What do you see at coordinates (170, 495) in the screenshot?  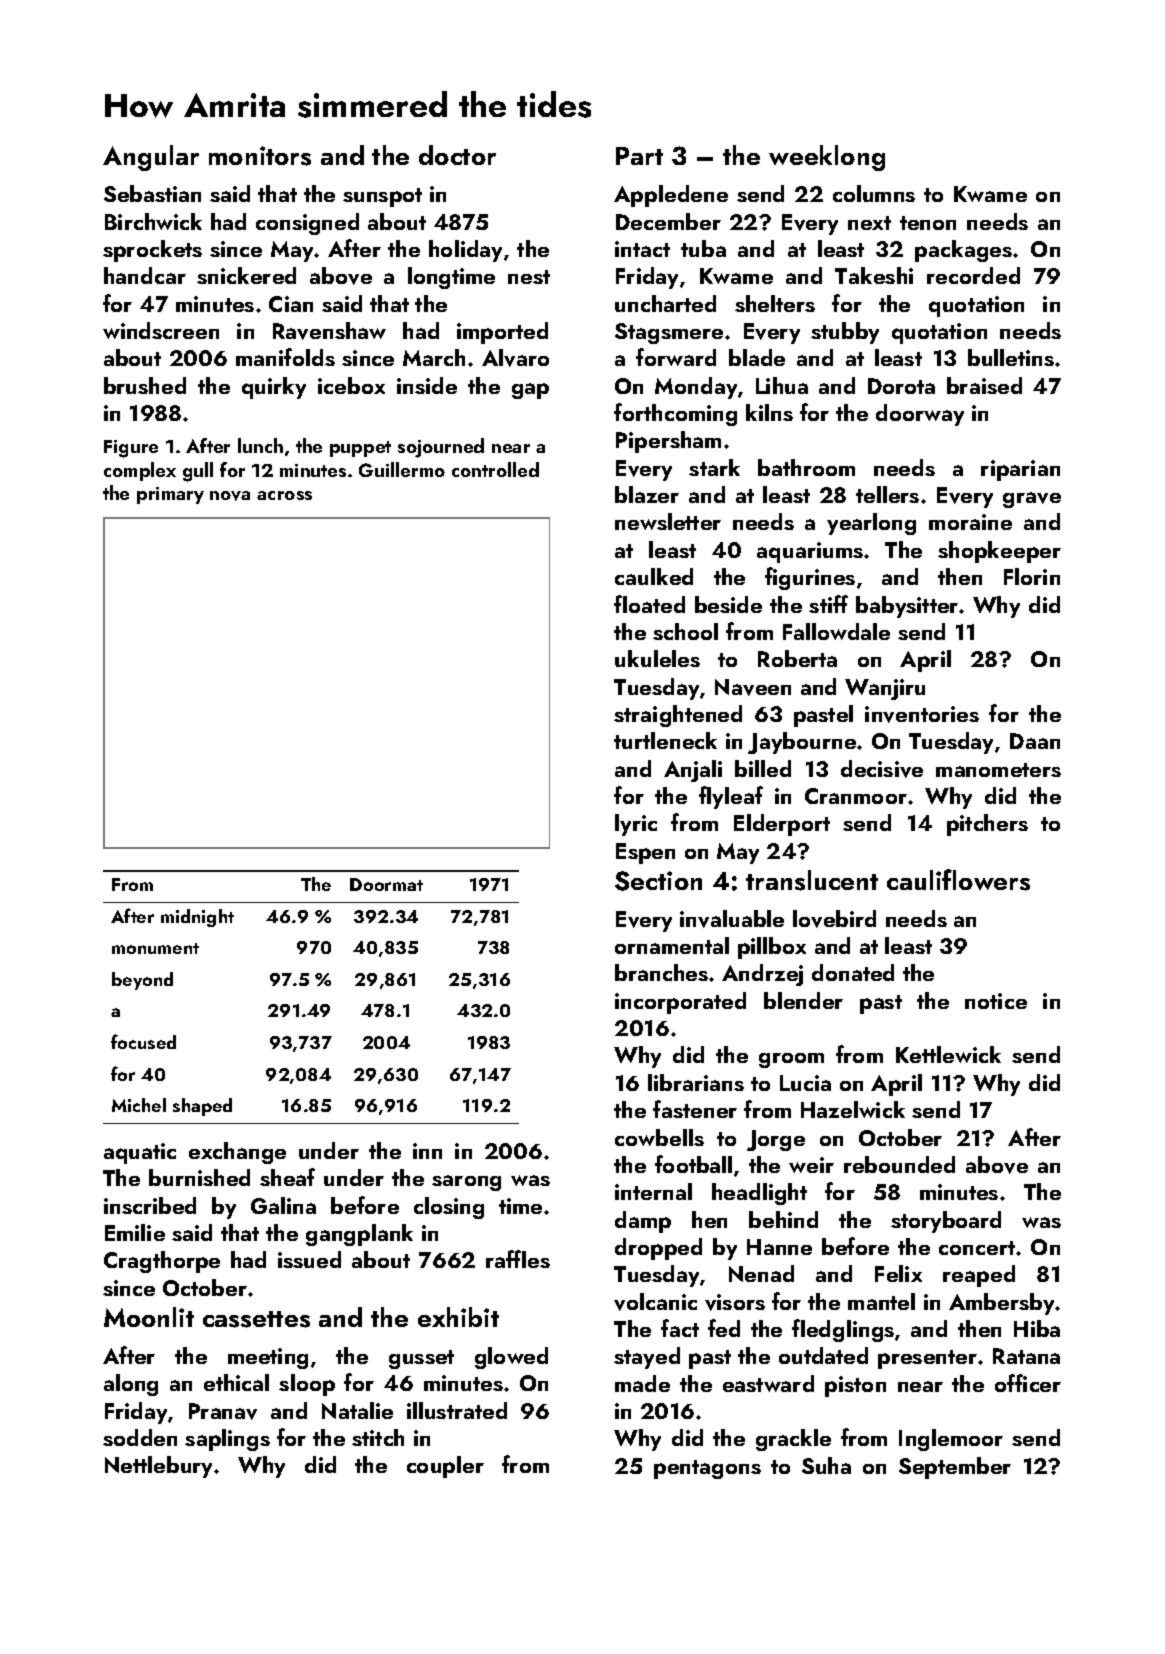 I see `primary` at bounding box center [170, 495].
